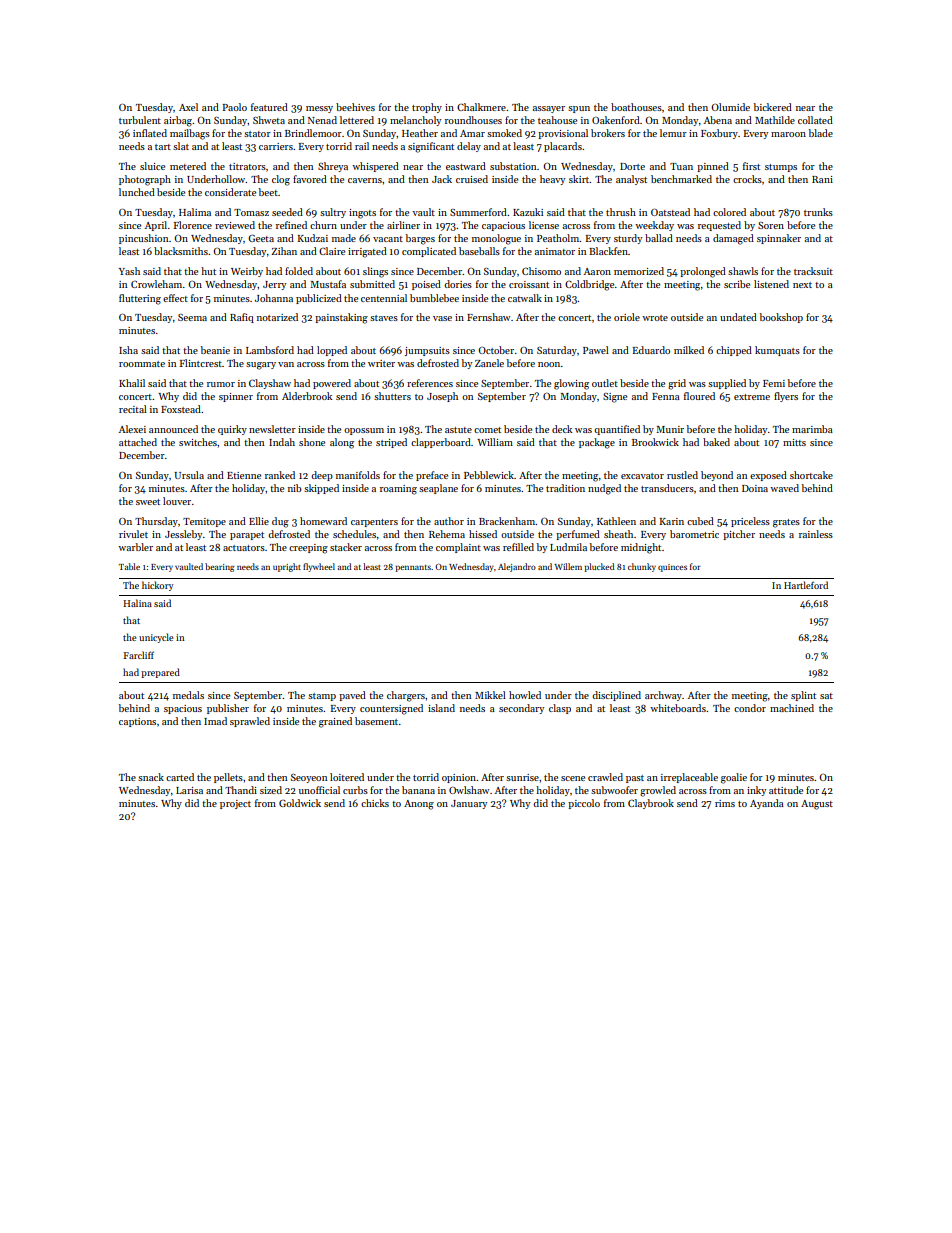 This screenshot has height=1233, width=952. Describe the element at coordinates (775, 120) in the screenshot. I see `Mathilde` at that location.
